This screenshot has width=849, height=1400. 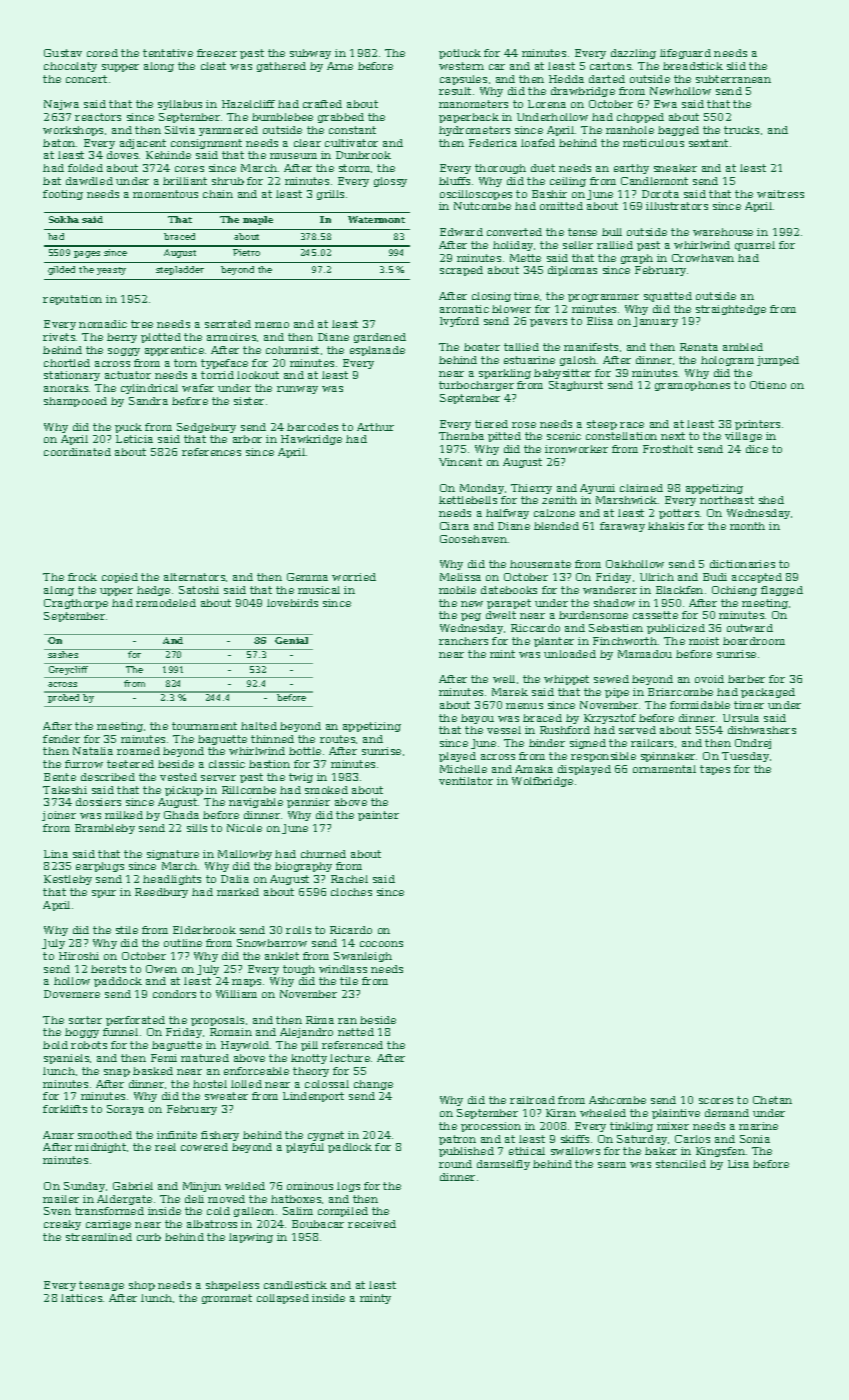 I want to click on shapeless, so click(x=232, y=1286).
